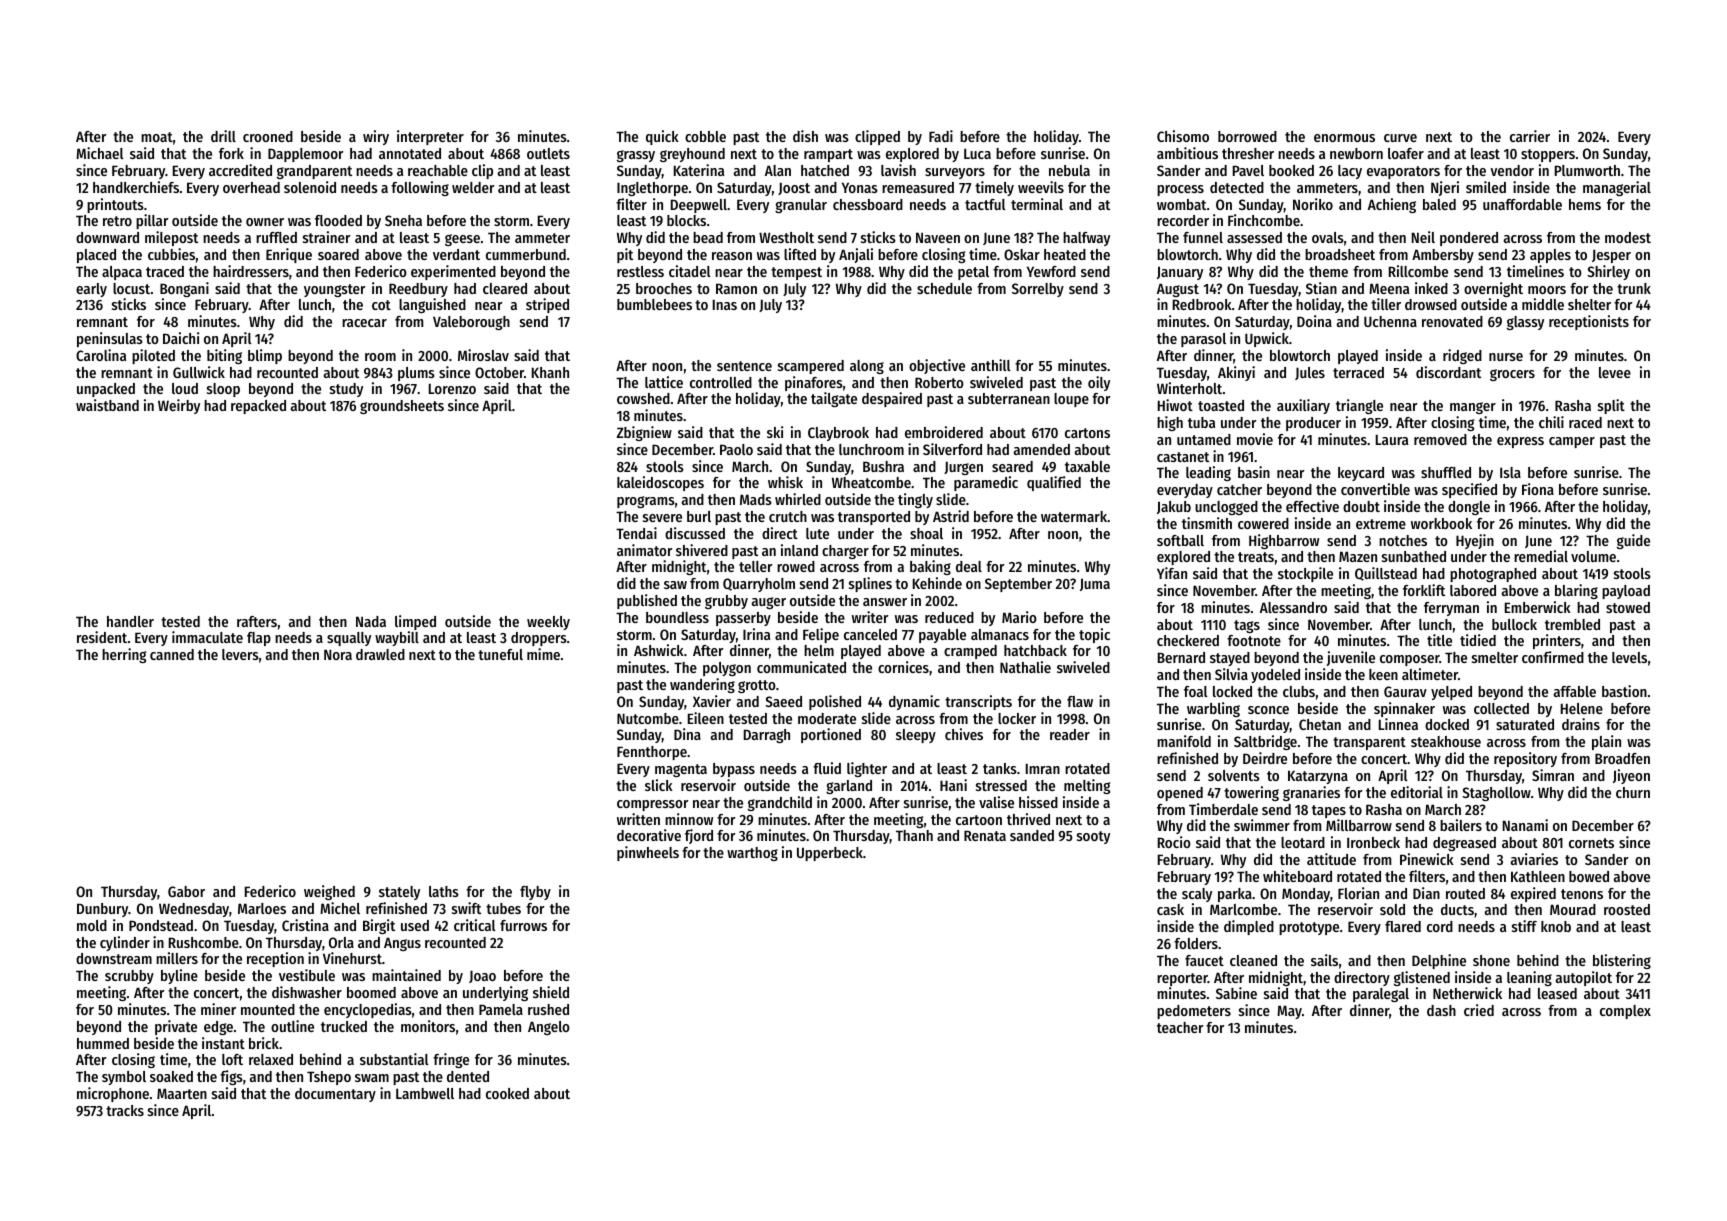 The height and width of the screenshot is (1221, 1727). I want to click on reason, so click(732, 256).
